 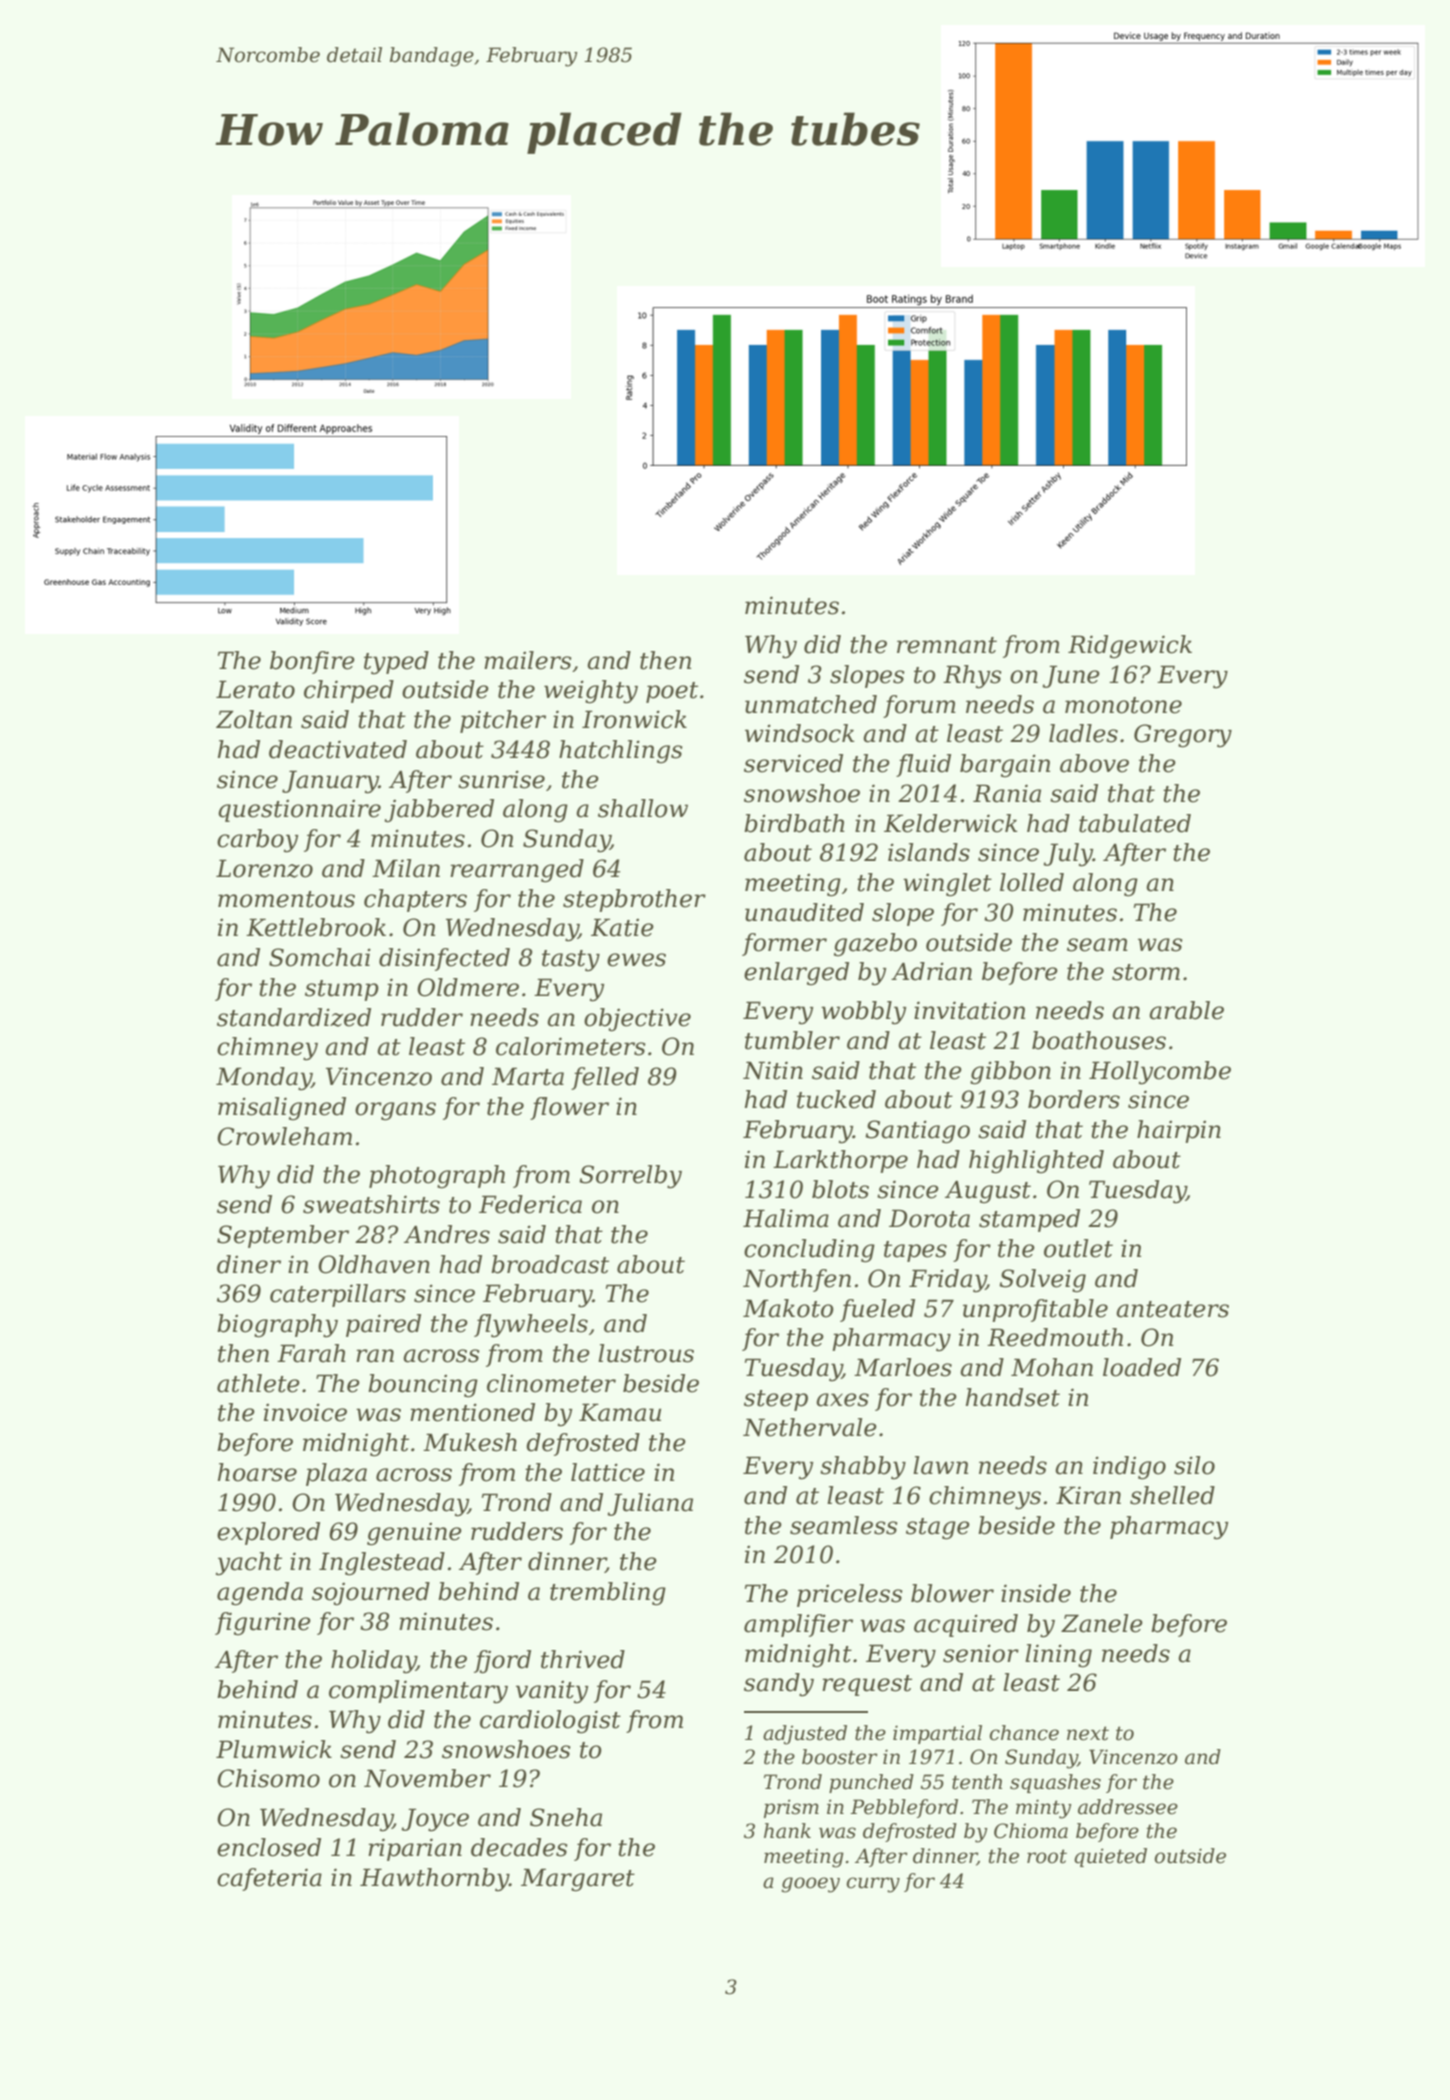 I want to click on gibbon, so click(x=1010, y=1073).
